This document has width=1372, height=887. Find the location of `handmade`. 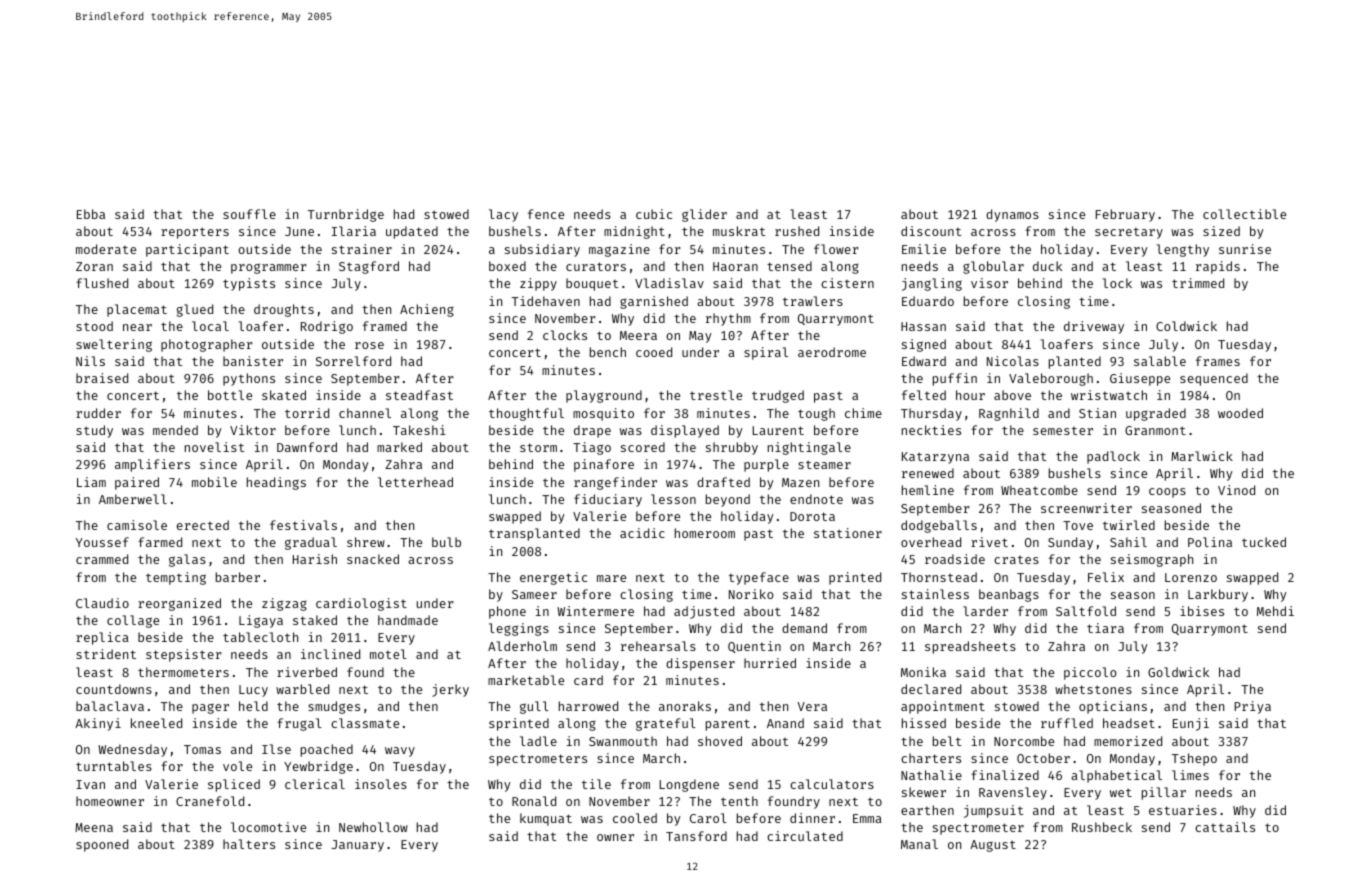

handmade is located at coordinates (408, 620).
